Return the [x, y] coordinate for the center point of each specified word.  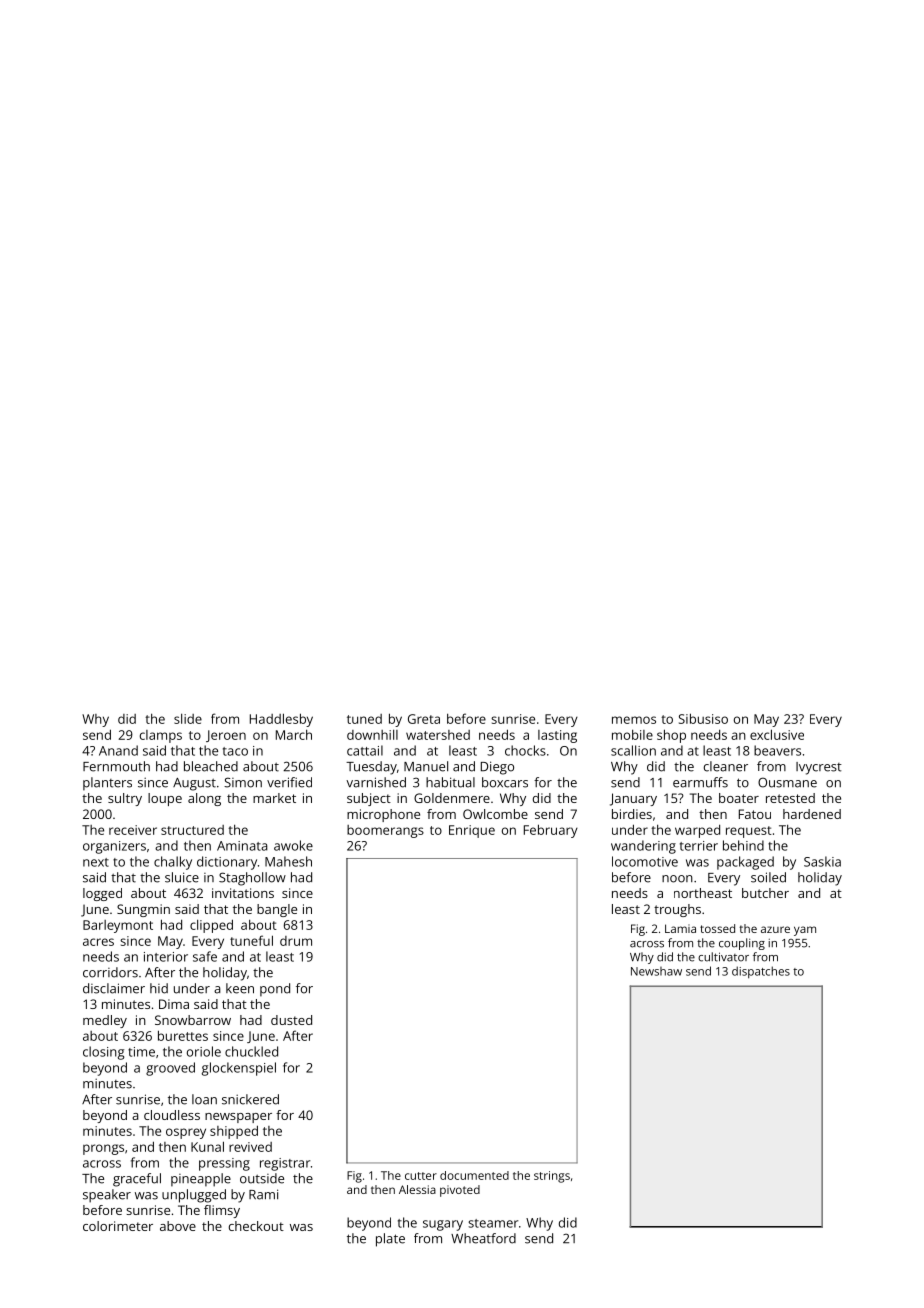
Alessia [417, 1189]
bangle [277, 910]
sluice [182, 877]
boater [739, 798]
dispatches [761, 972]
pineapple [201, 1180]
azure [775, 929]
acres [98, 942]
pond [275, 990]
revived [250, 1147]
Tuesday [371, 768]
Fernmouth [116, 766]
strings [552, 1177]
